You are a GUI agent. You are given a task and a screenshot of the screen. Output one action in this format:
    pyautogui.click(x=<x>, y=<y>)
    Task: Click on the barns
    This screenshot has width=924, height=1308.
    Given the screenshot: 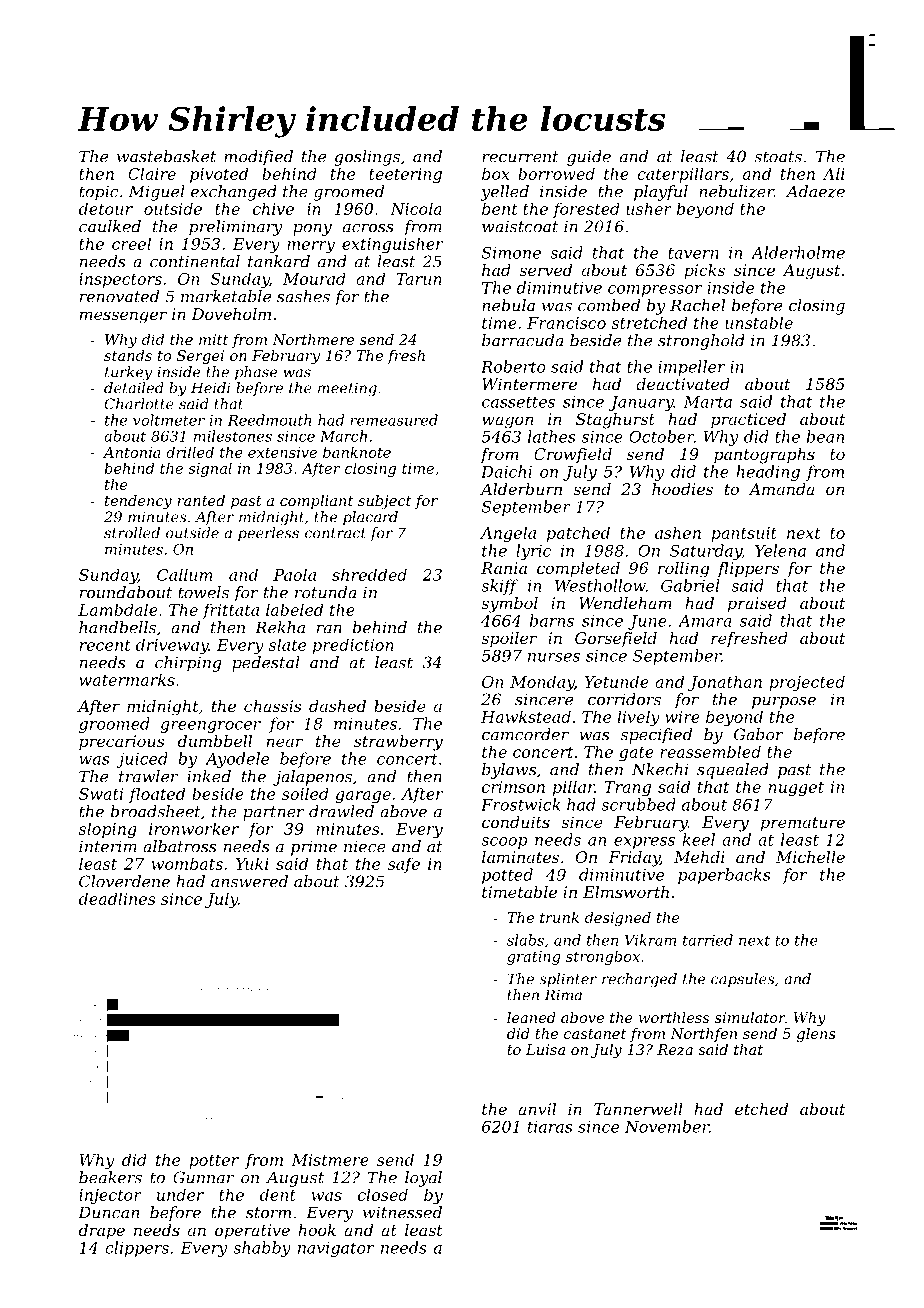 What is the action you would take?
    pyautogui.click(x=552, y=620)
